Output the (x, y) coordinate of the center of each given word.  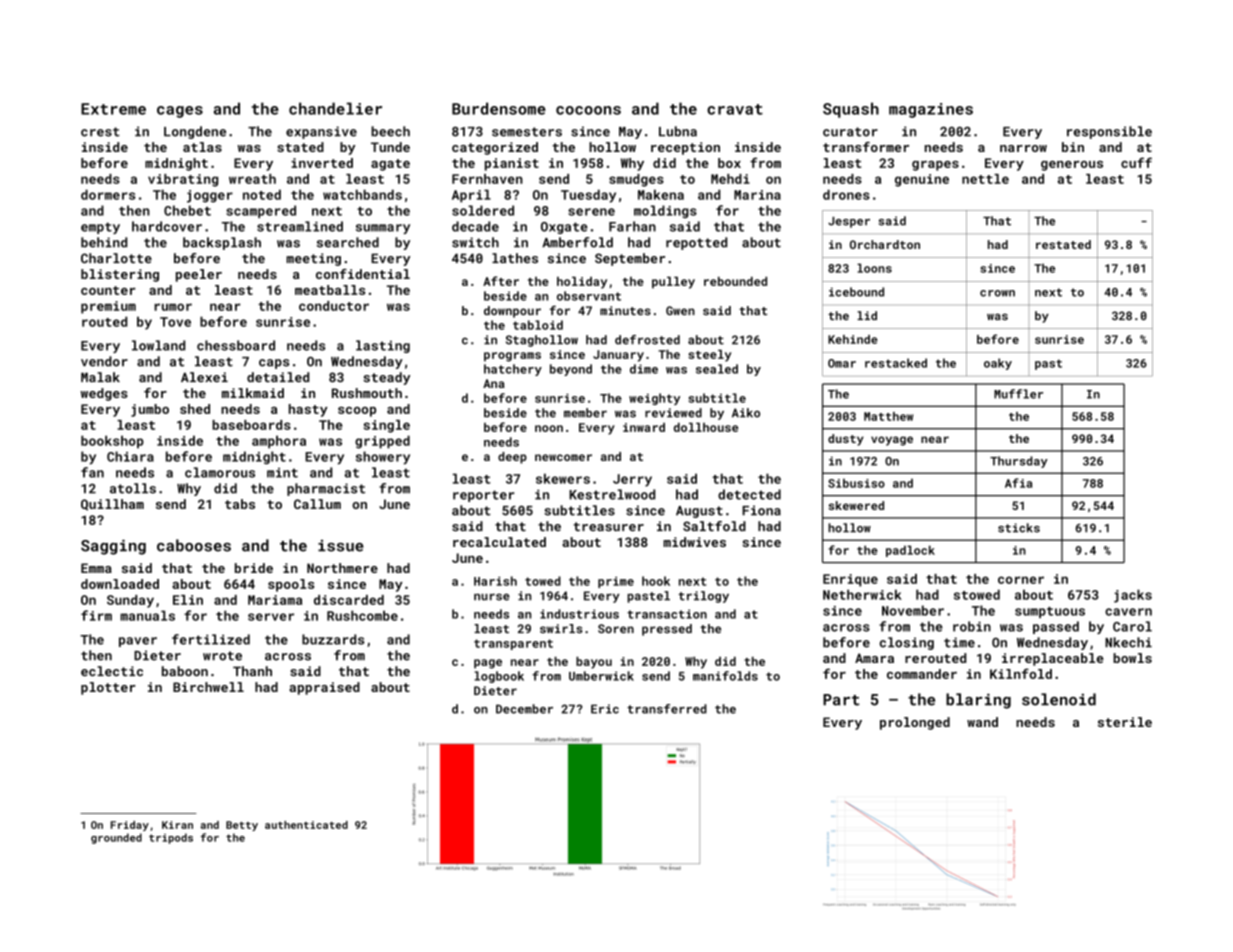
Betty (242, 826)
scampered (261, 211)
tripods (171, 838)
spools (291, 585)
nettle (985, 179)
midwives (694, 542)
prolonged (915, 723)
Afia (1018, 483)
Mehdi (730, 179)
